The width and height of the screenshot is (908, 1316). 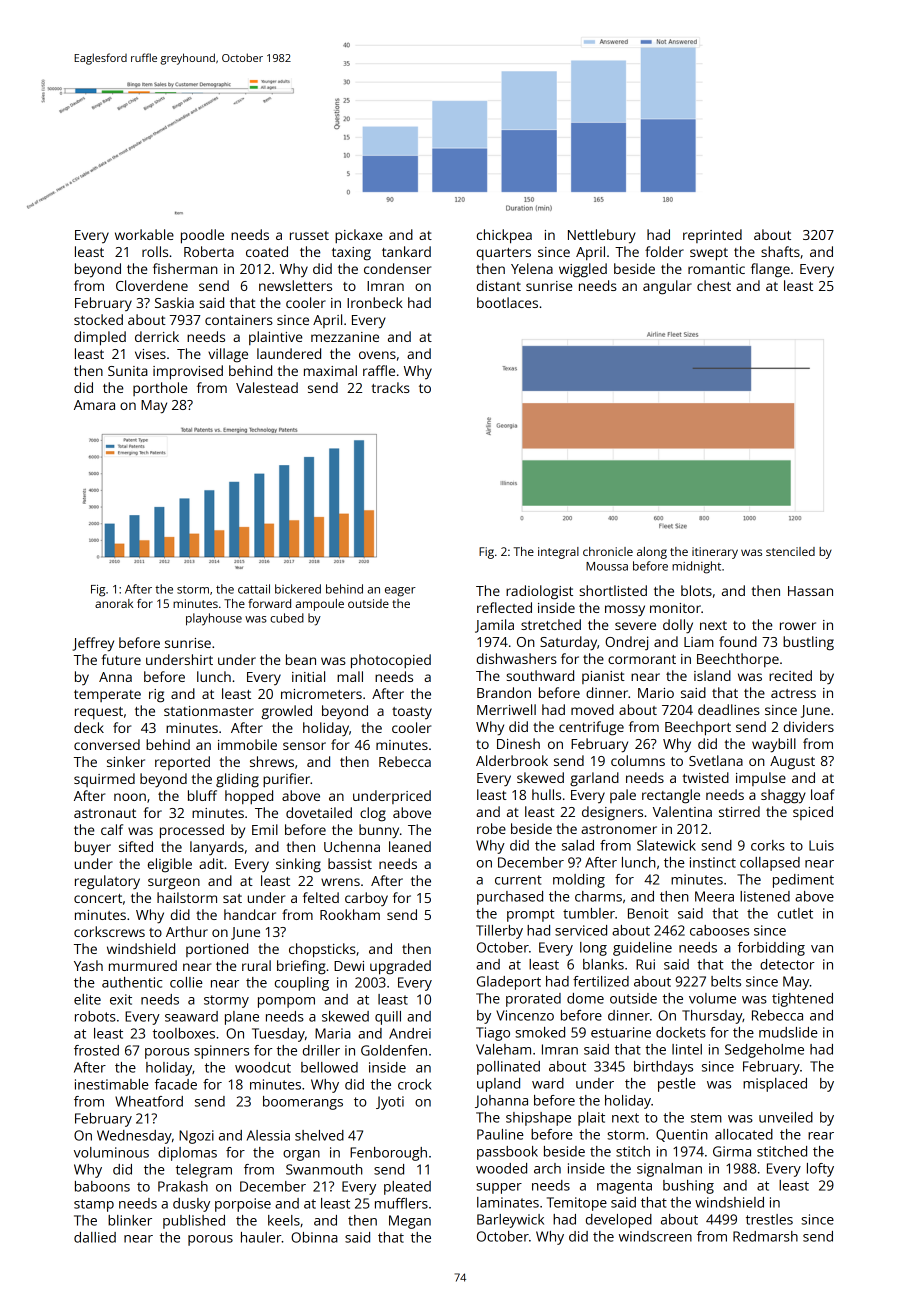 What do you see at coordinates (786, 1117) in the screenshot?
I see `unveiled` at bounding box center [786, 1117].
